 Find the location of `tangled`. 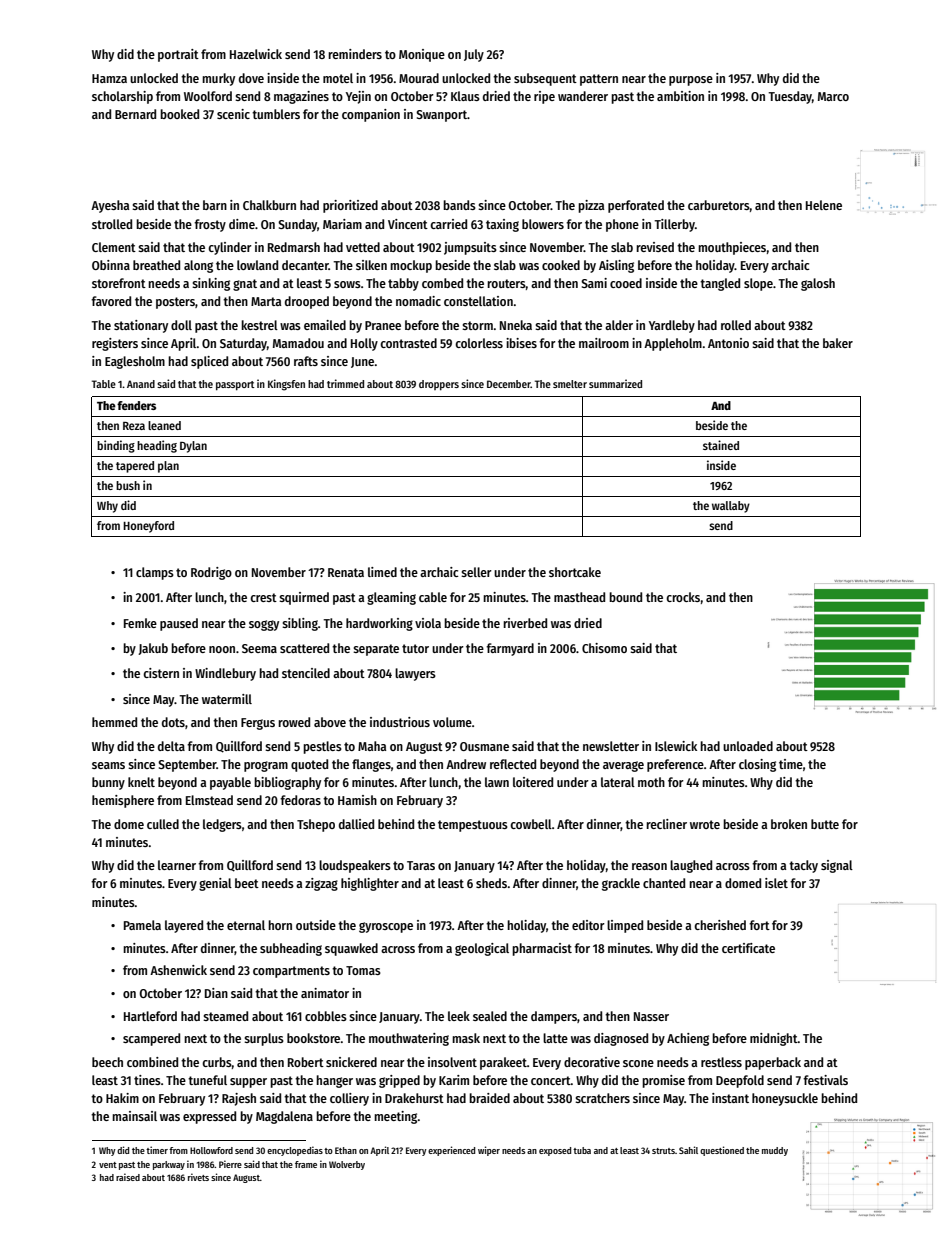

tangled is located at coordinates (720, 284).
